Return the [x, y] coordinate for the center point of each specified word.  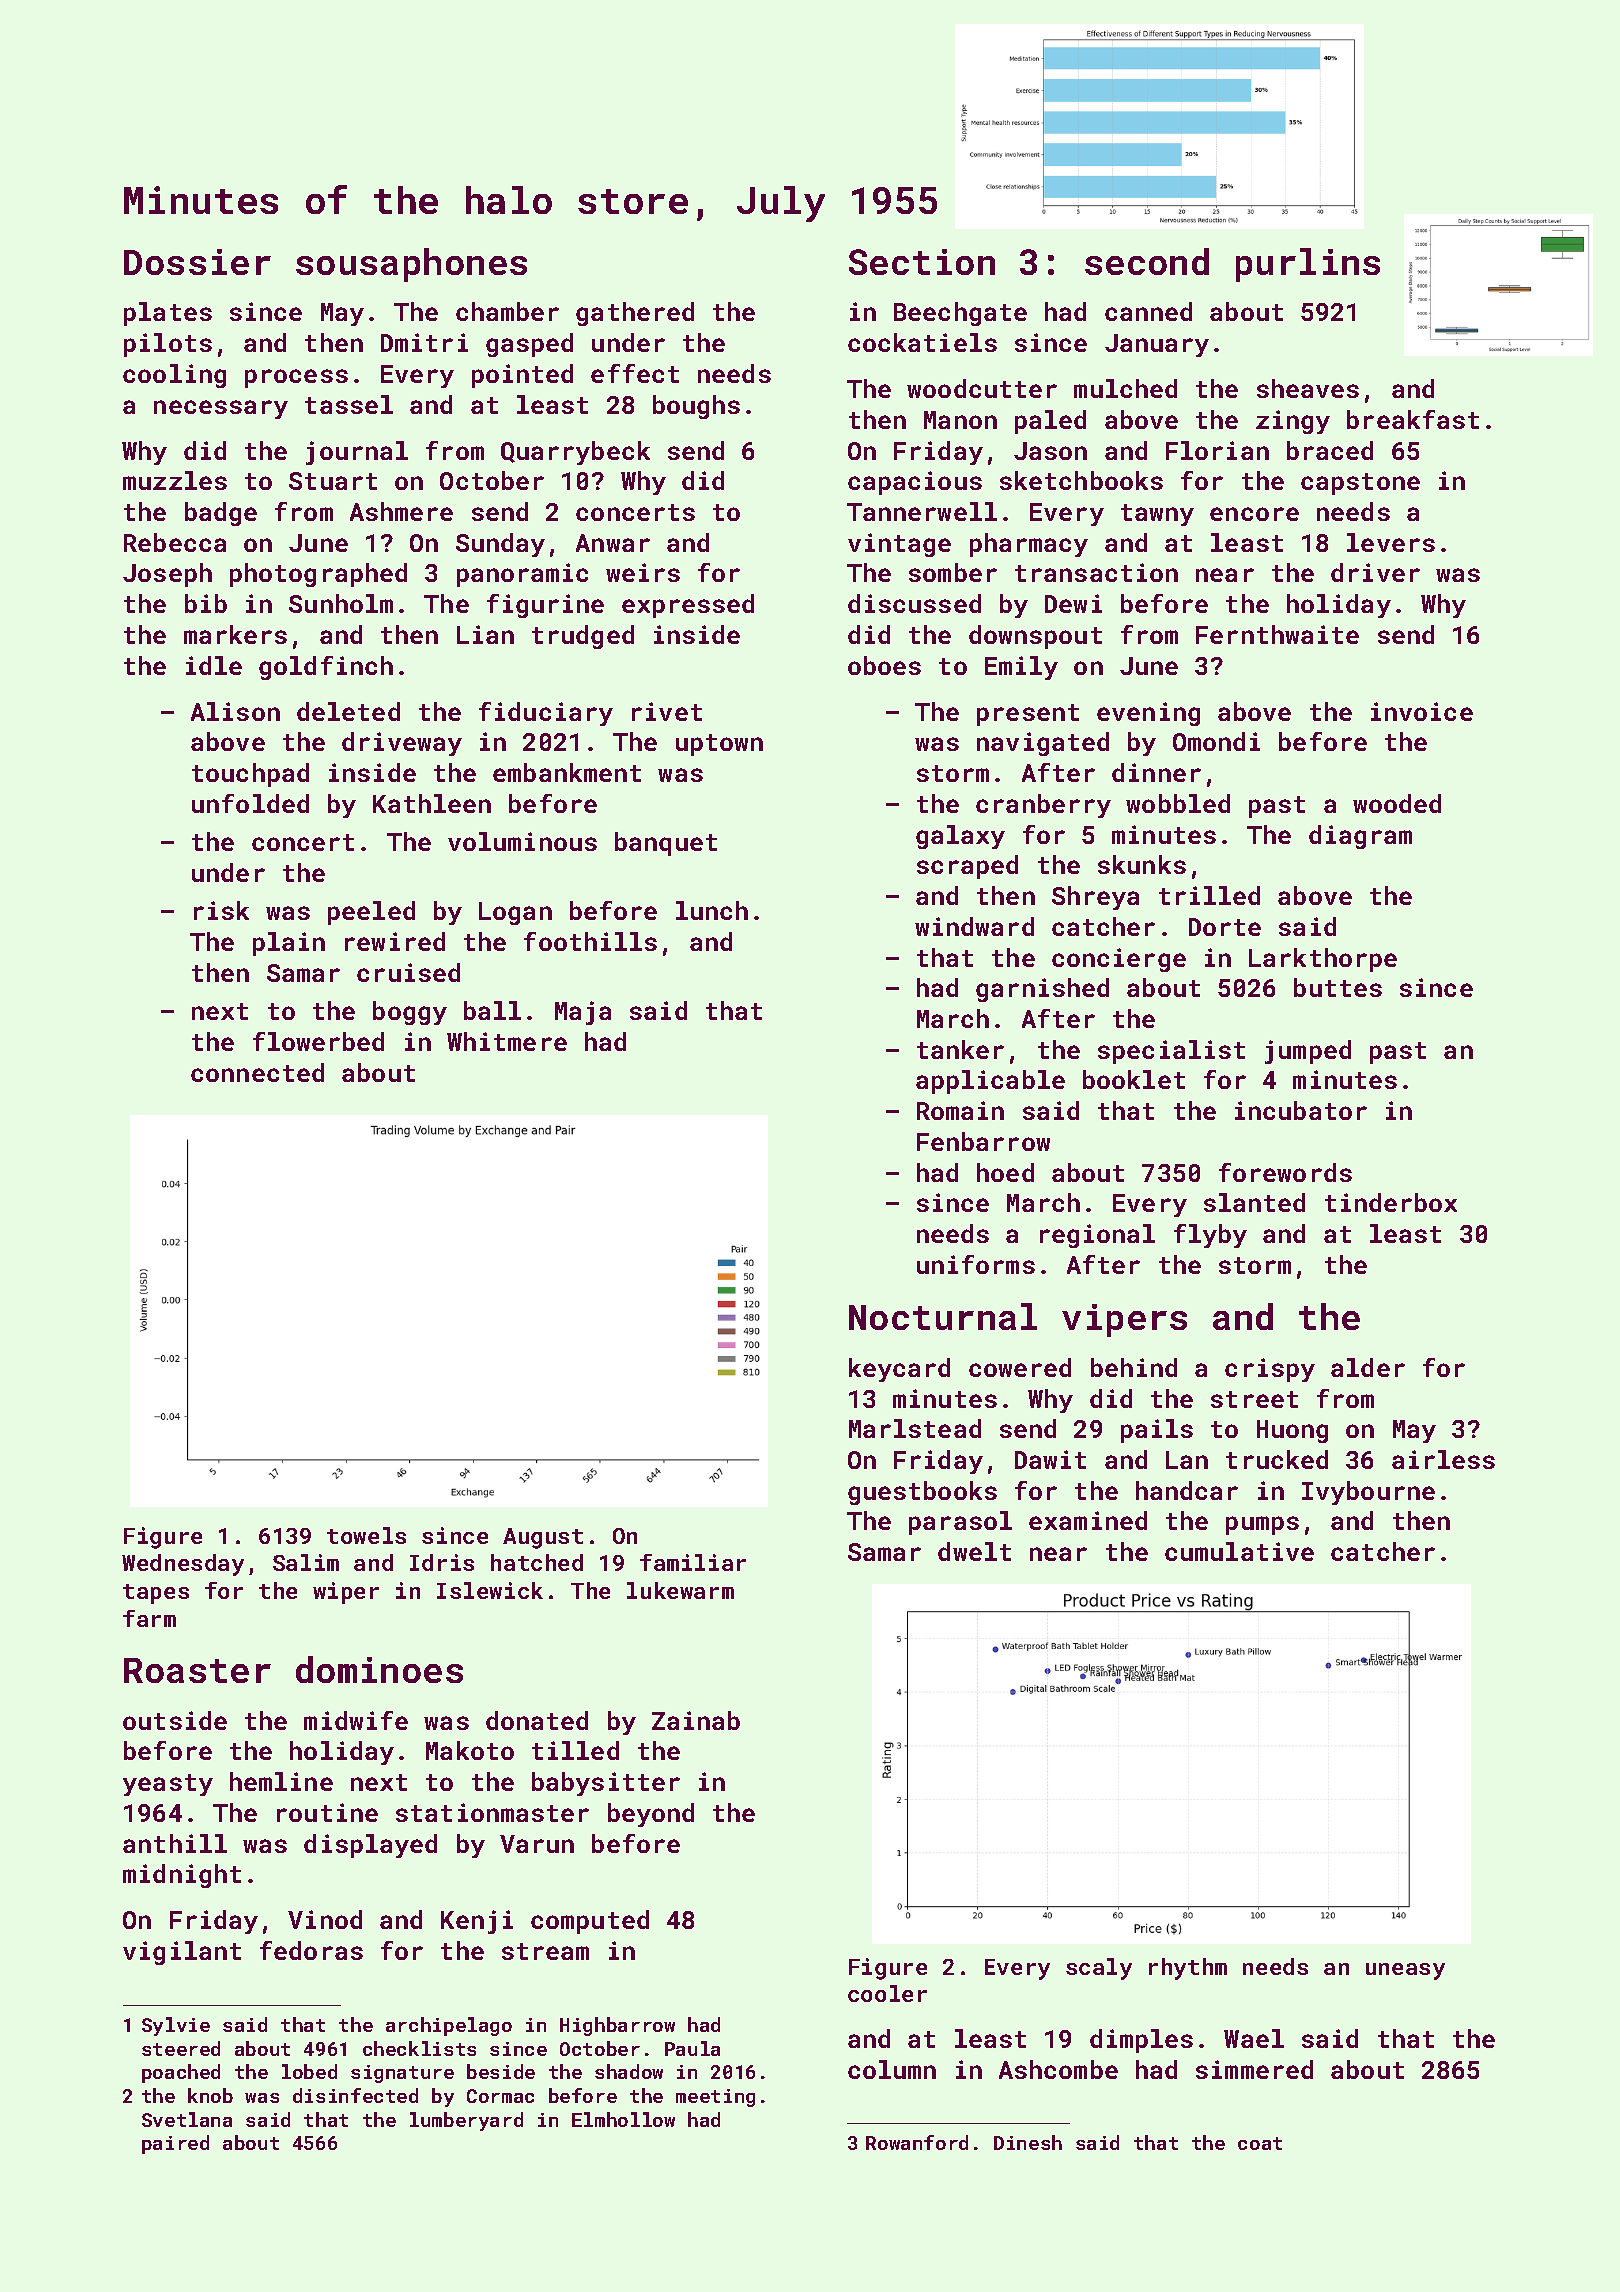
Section [922, 262]
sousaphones [411, 265]
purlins [1308, 265]
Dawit [1050, 1459]
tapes [156, 1594]
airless [1443, 1459]
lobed [309, 2071]
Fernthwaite [1277, 634]
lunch [712, 910]
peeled [371, 913]
